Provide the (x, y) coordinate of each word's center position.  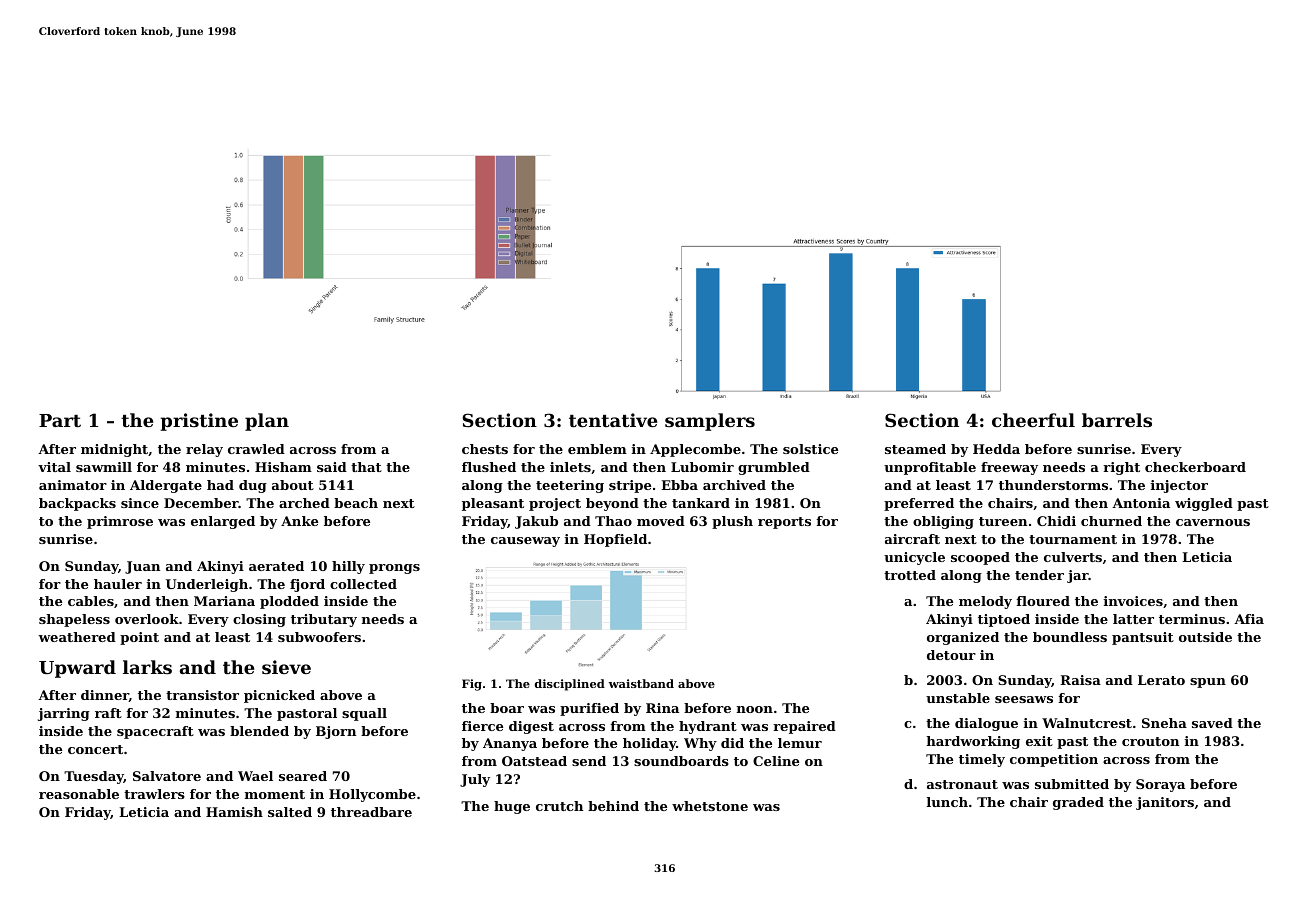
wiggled (1204, 504)
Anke (299, 521)
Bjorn (336, 732)
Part (60, 420)
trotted (910, 575)
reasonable (79, 794)
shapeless (74, 620)
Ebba (679, 485)
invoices (1133, 601)
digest (531, 727)
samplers (710, 422)
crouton (1150, 741)
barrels (1117, 420)
